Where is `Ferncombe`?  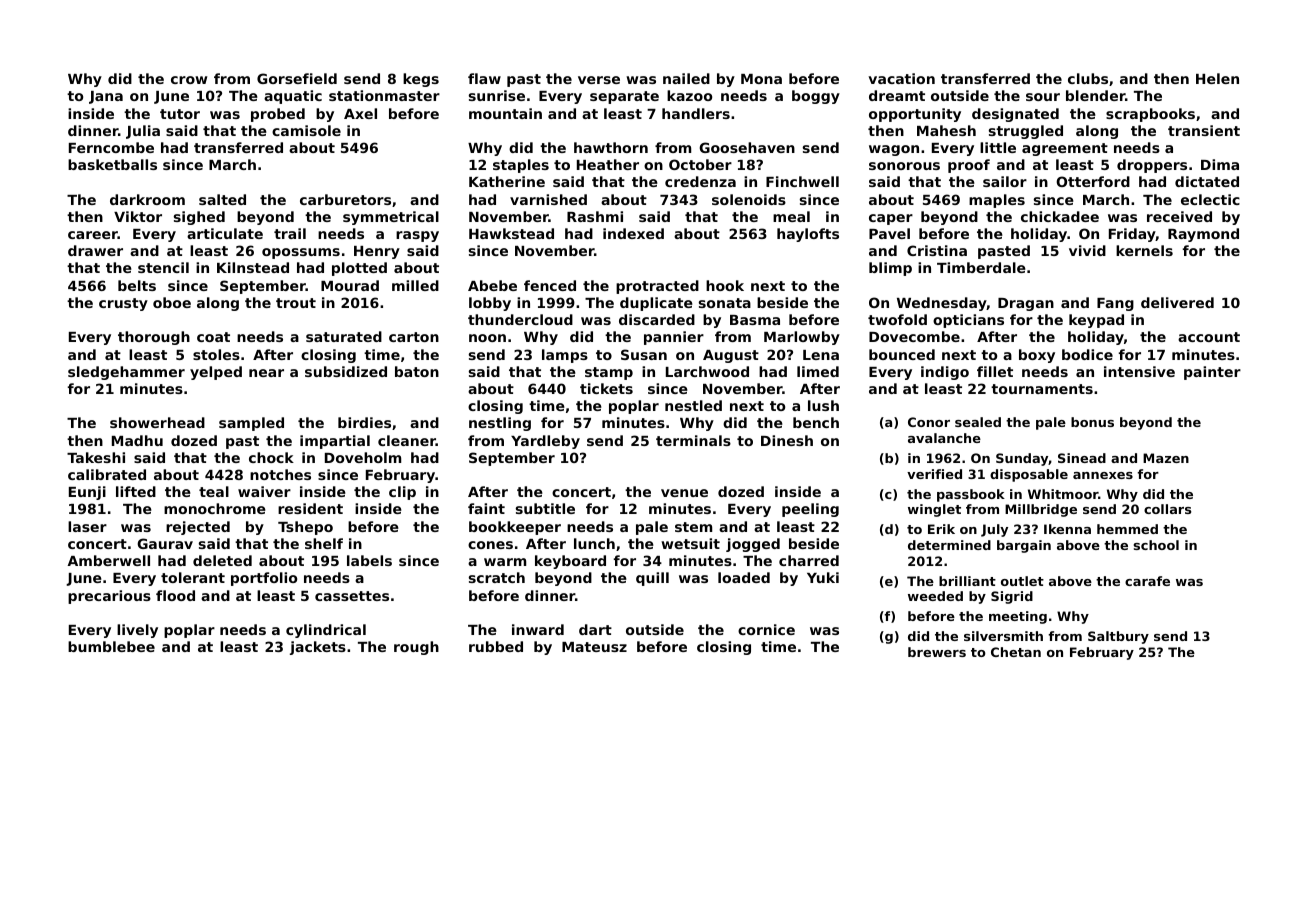
Ferncombe is located at coordinates (111, 147).
